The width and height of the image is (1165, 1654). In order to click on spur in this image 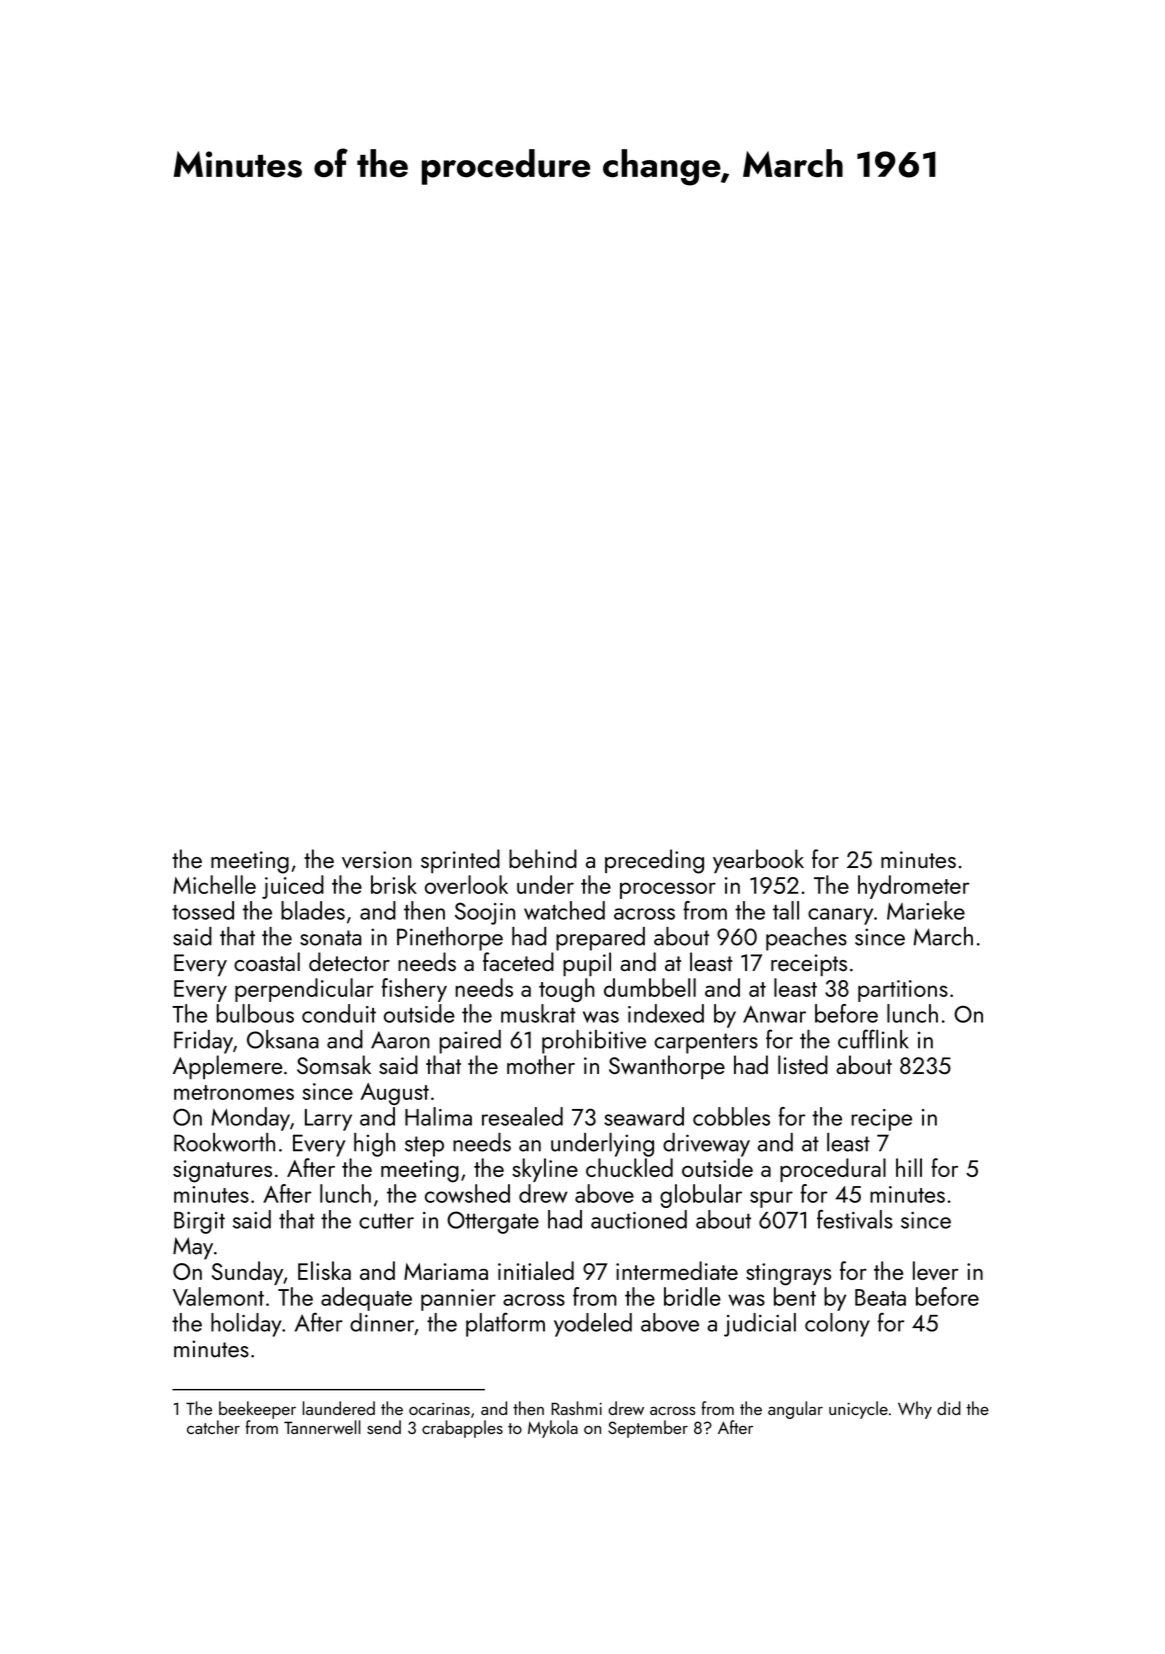, I will do `click(771, 1199)`.
